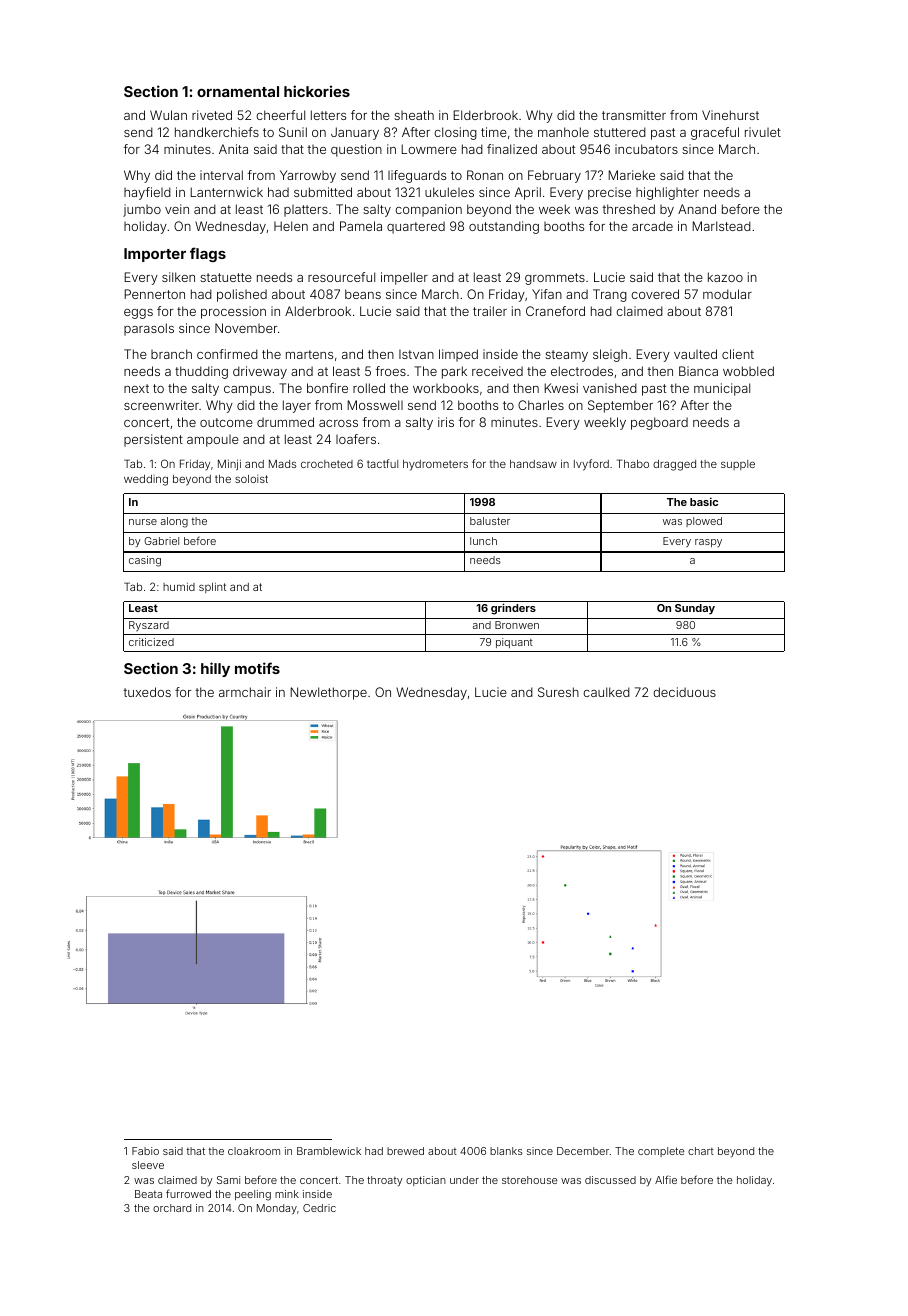 This document has height=1316, width=908. What do you see at coordinates (247, 391) in the document?
I see `campus` at bounding box center [247, 391].
